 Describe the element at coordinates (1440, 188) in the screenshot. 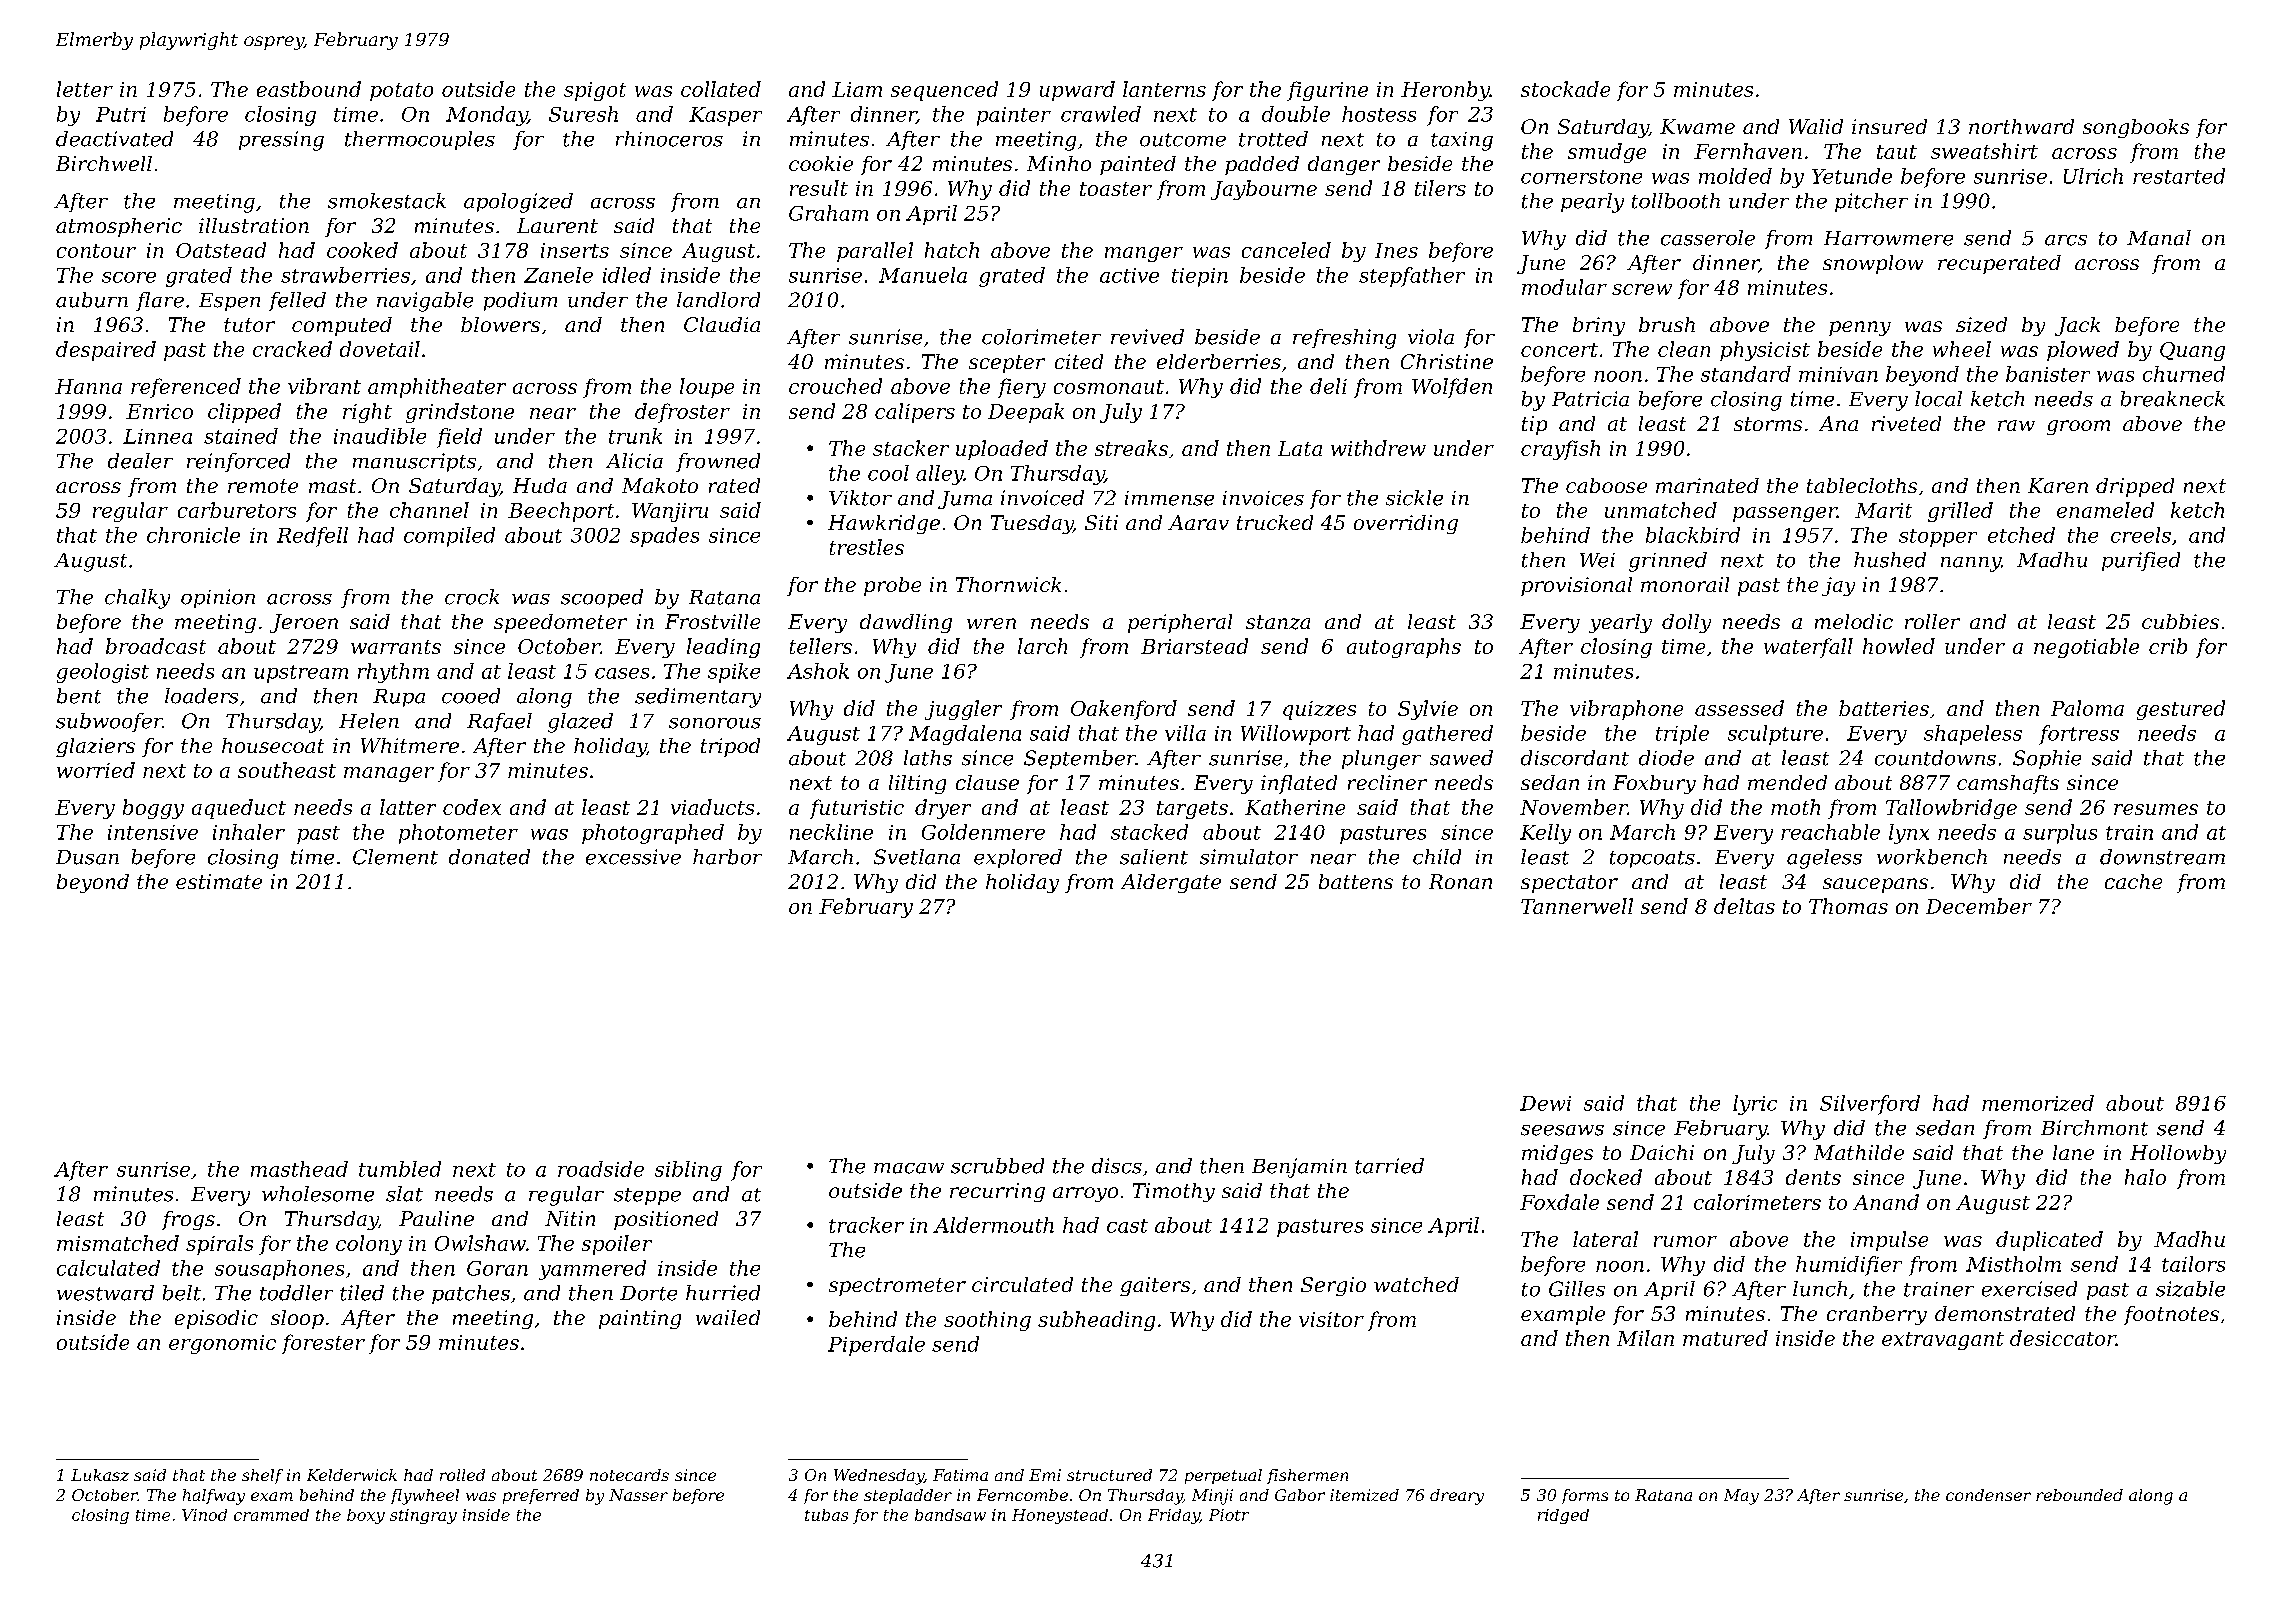

I see `tilers` at that location.
